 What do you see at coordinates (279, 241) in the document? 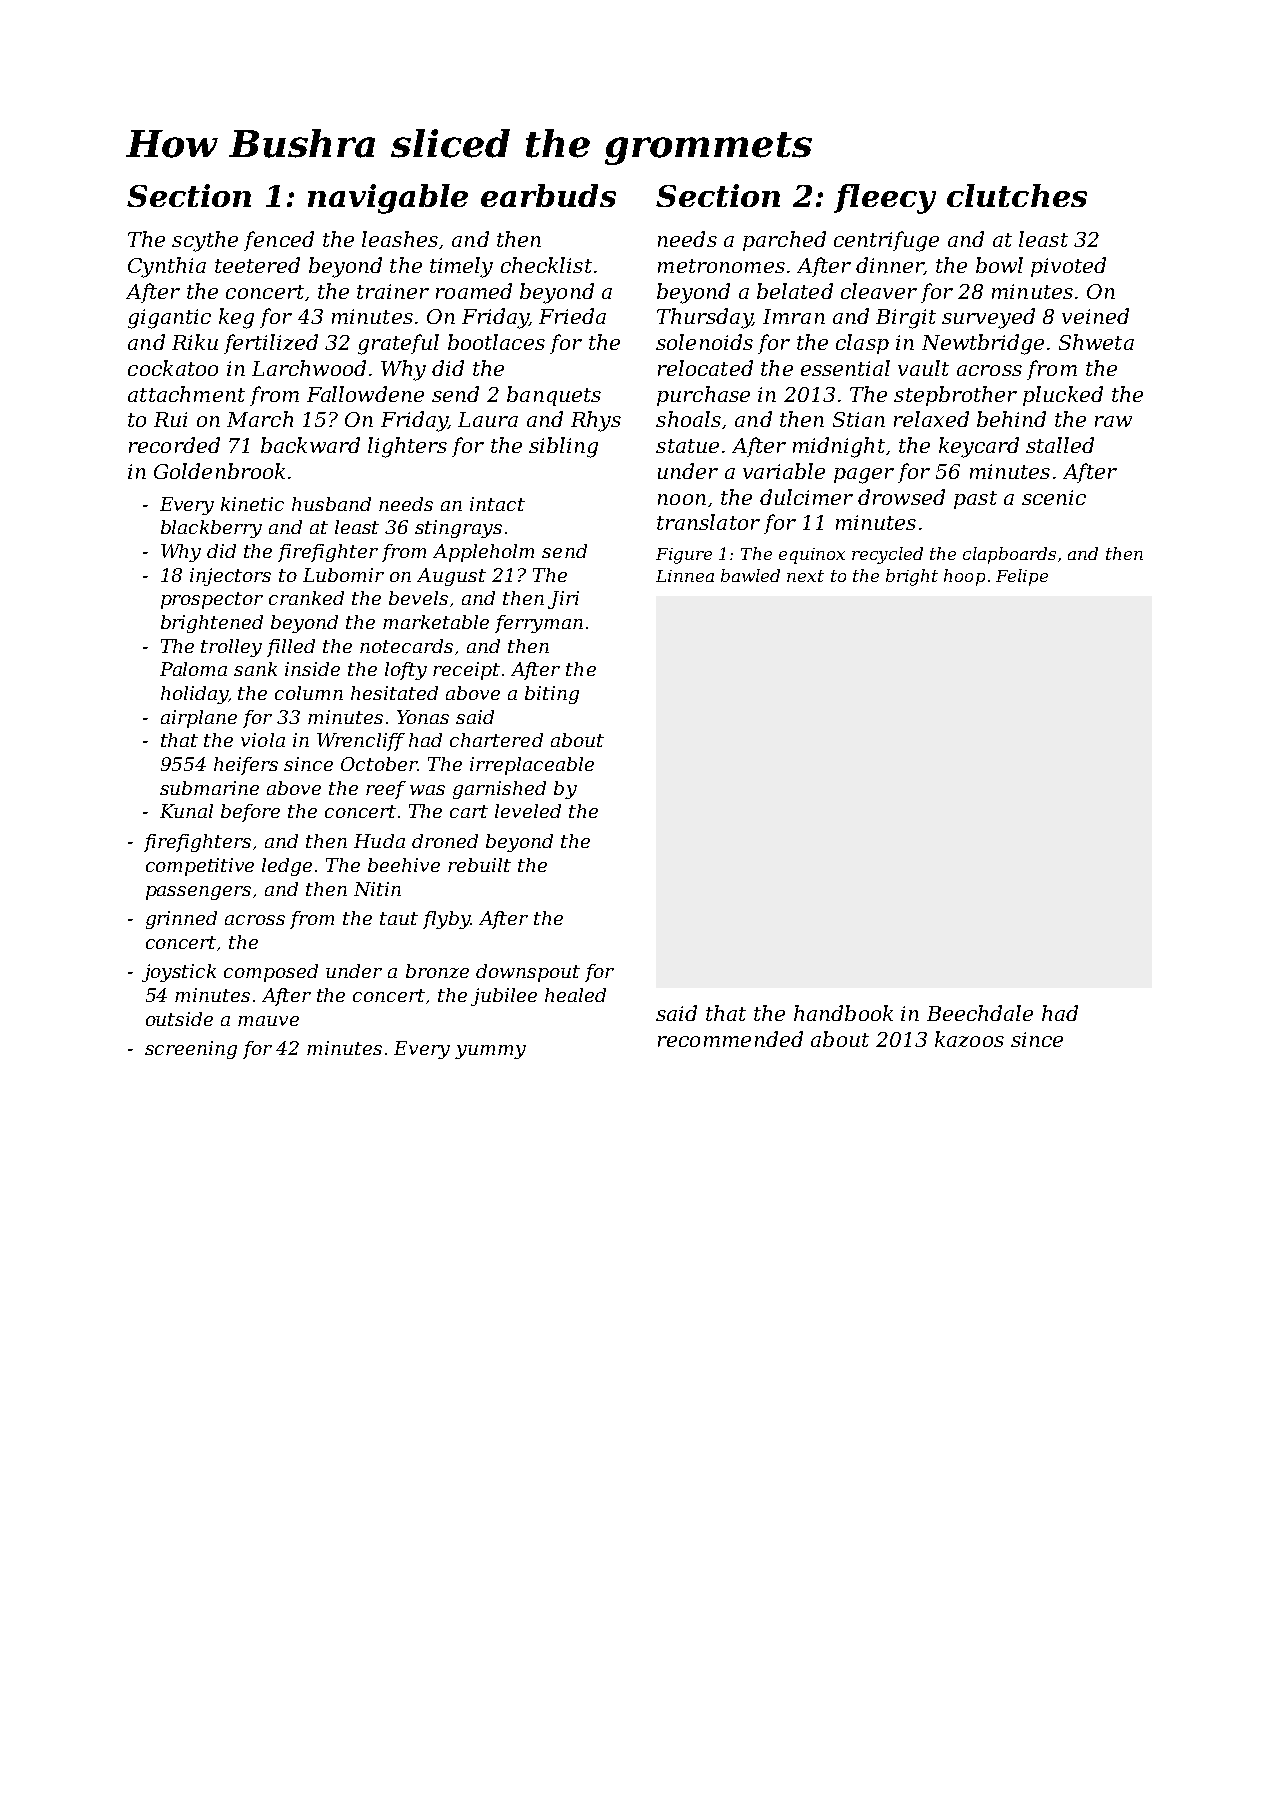
I see `fenced` at bounding box center [279, 241].
